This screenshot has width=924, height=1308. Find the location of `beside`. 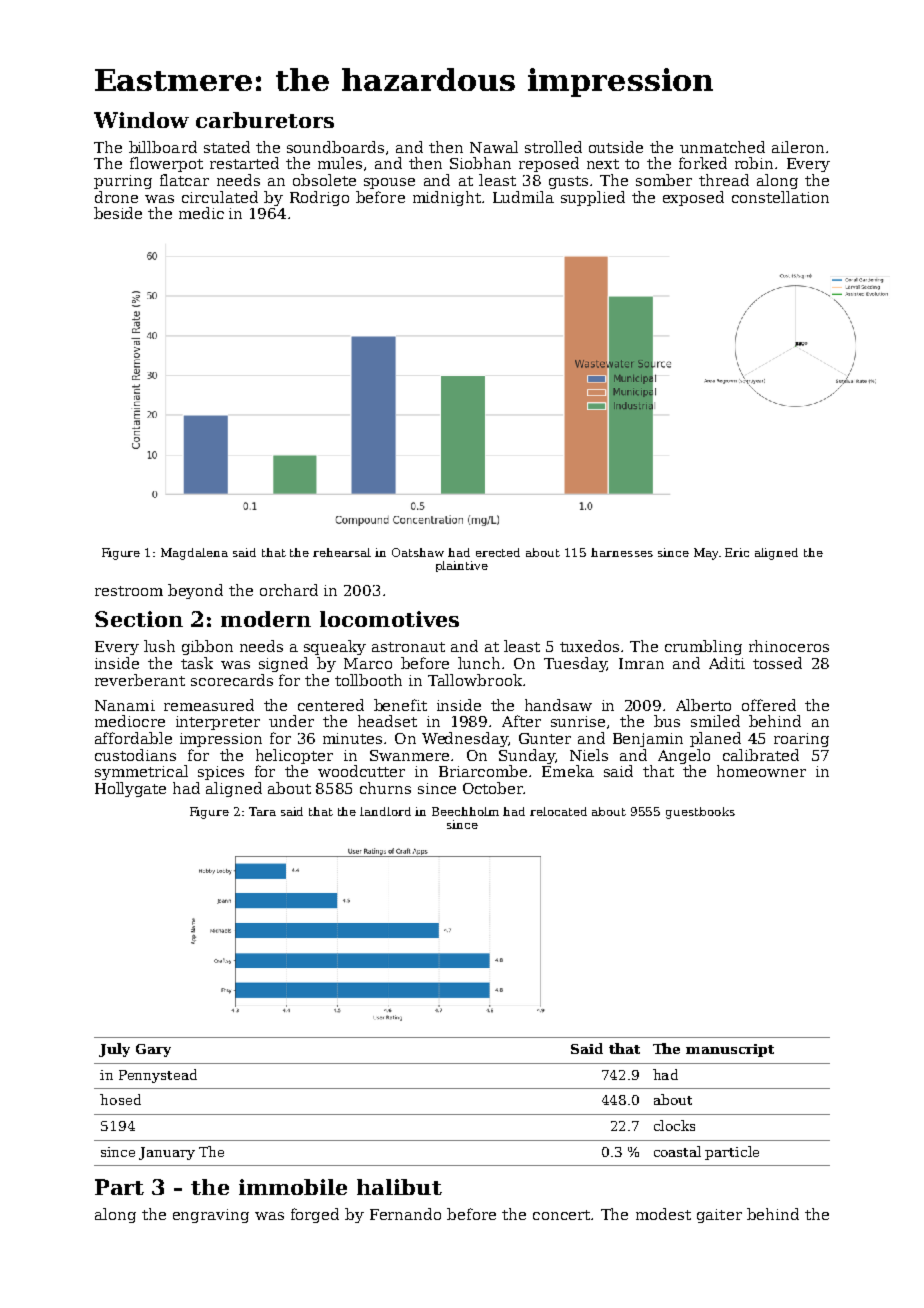

beside is located at coordinates (118, 213).
